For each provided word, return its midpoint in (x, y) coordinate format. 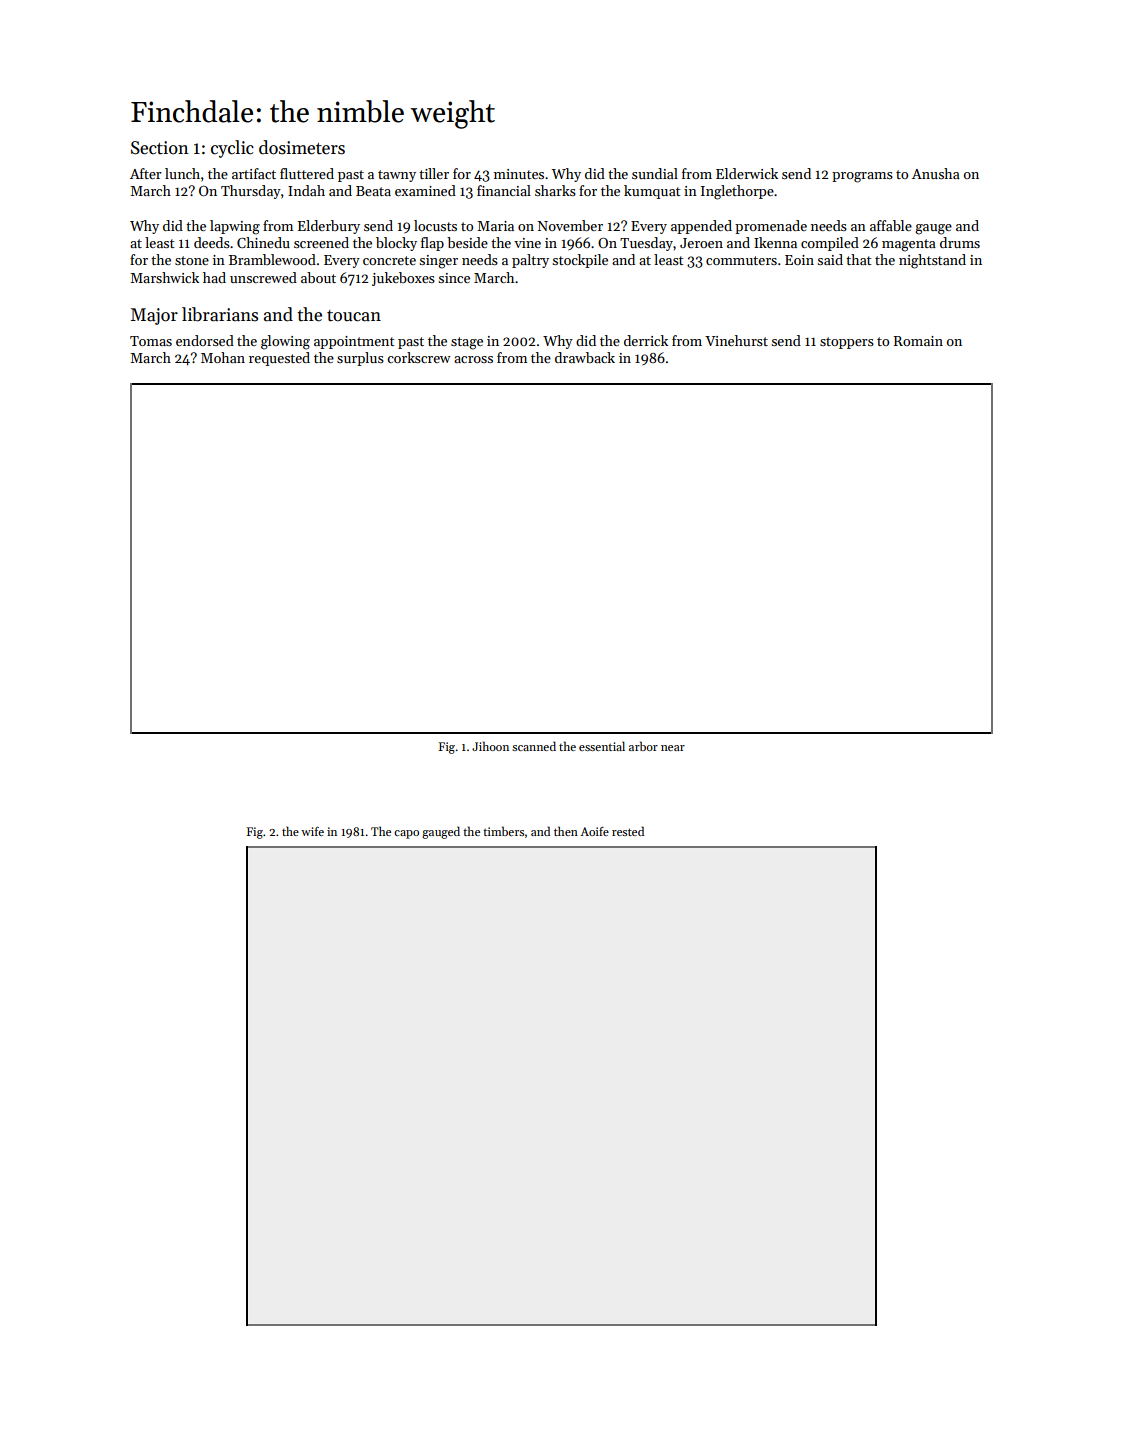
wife (312, 831)
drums (960, 242)
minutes (519, 174)
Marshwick (164, 277)
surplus (360, 359)
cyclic (232, 149)
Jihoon (490, 746)
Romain (918, 341)
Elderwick (747, 173)
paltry (530, 261)
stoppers (847, 343)
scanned (534, 746)
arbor (643, 746)
